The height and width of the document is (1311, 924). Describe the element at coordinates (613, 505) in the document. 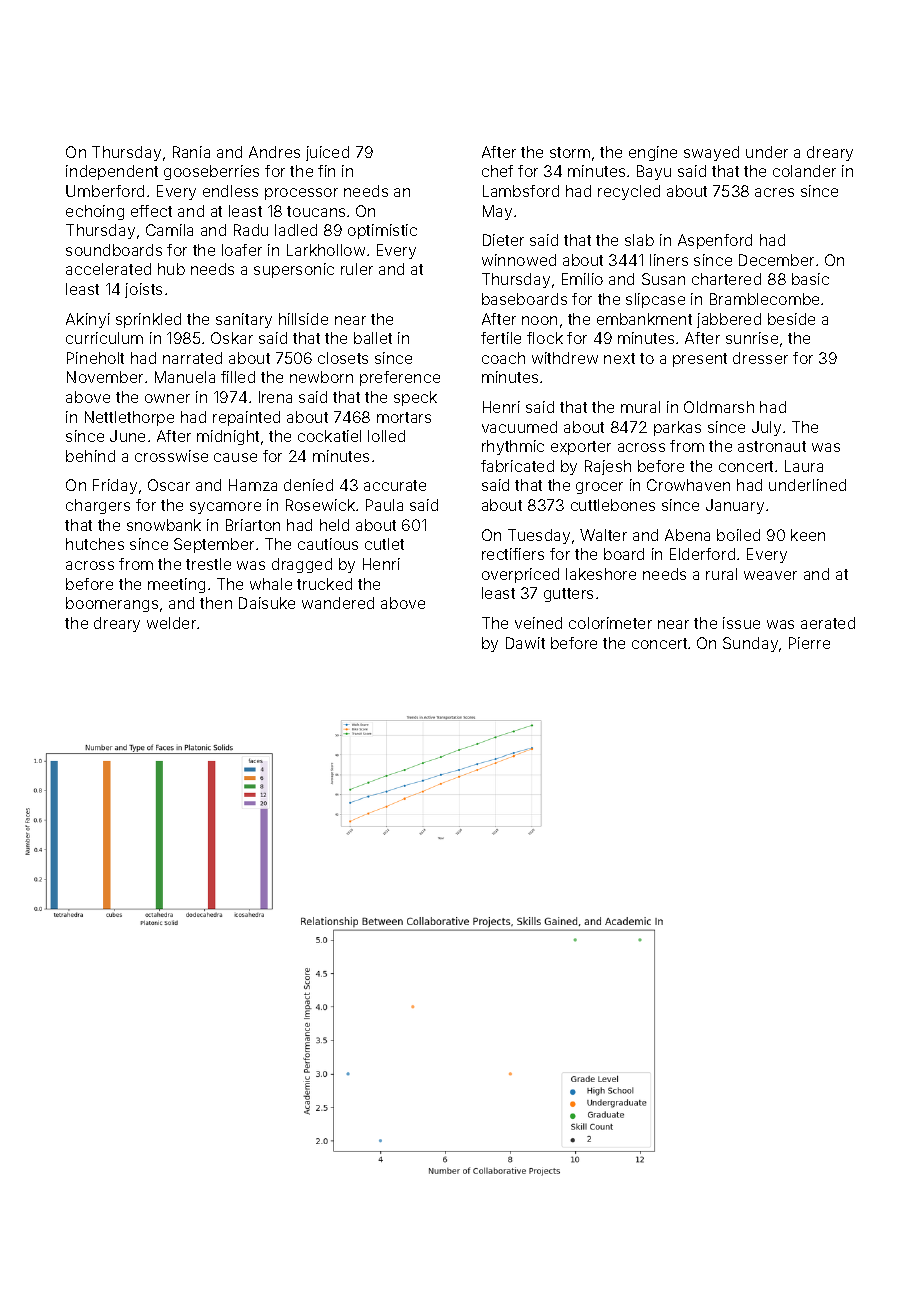

I see `cuttlebones` at that location.
